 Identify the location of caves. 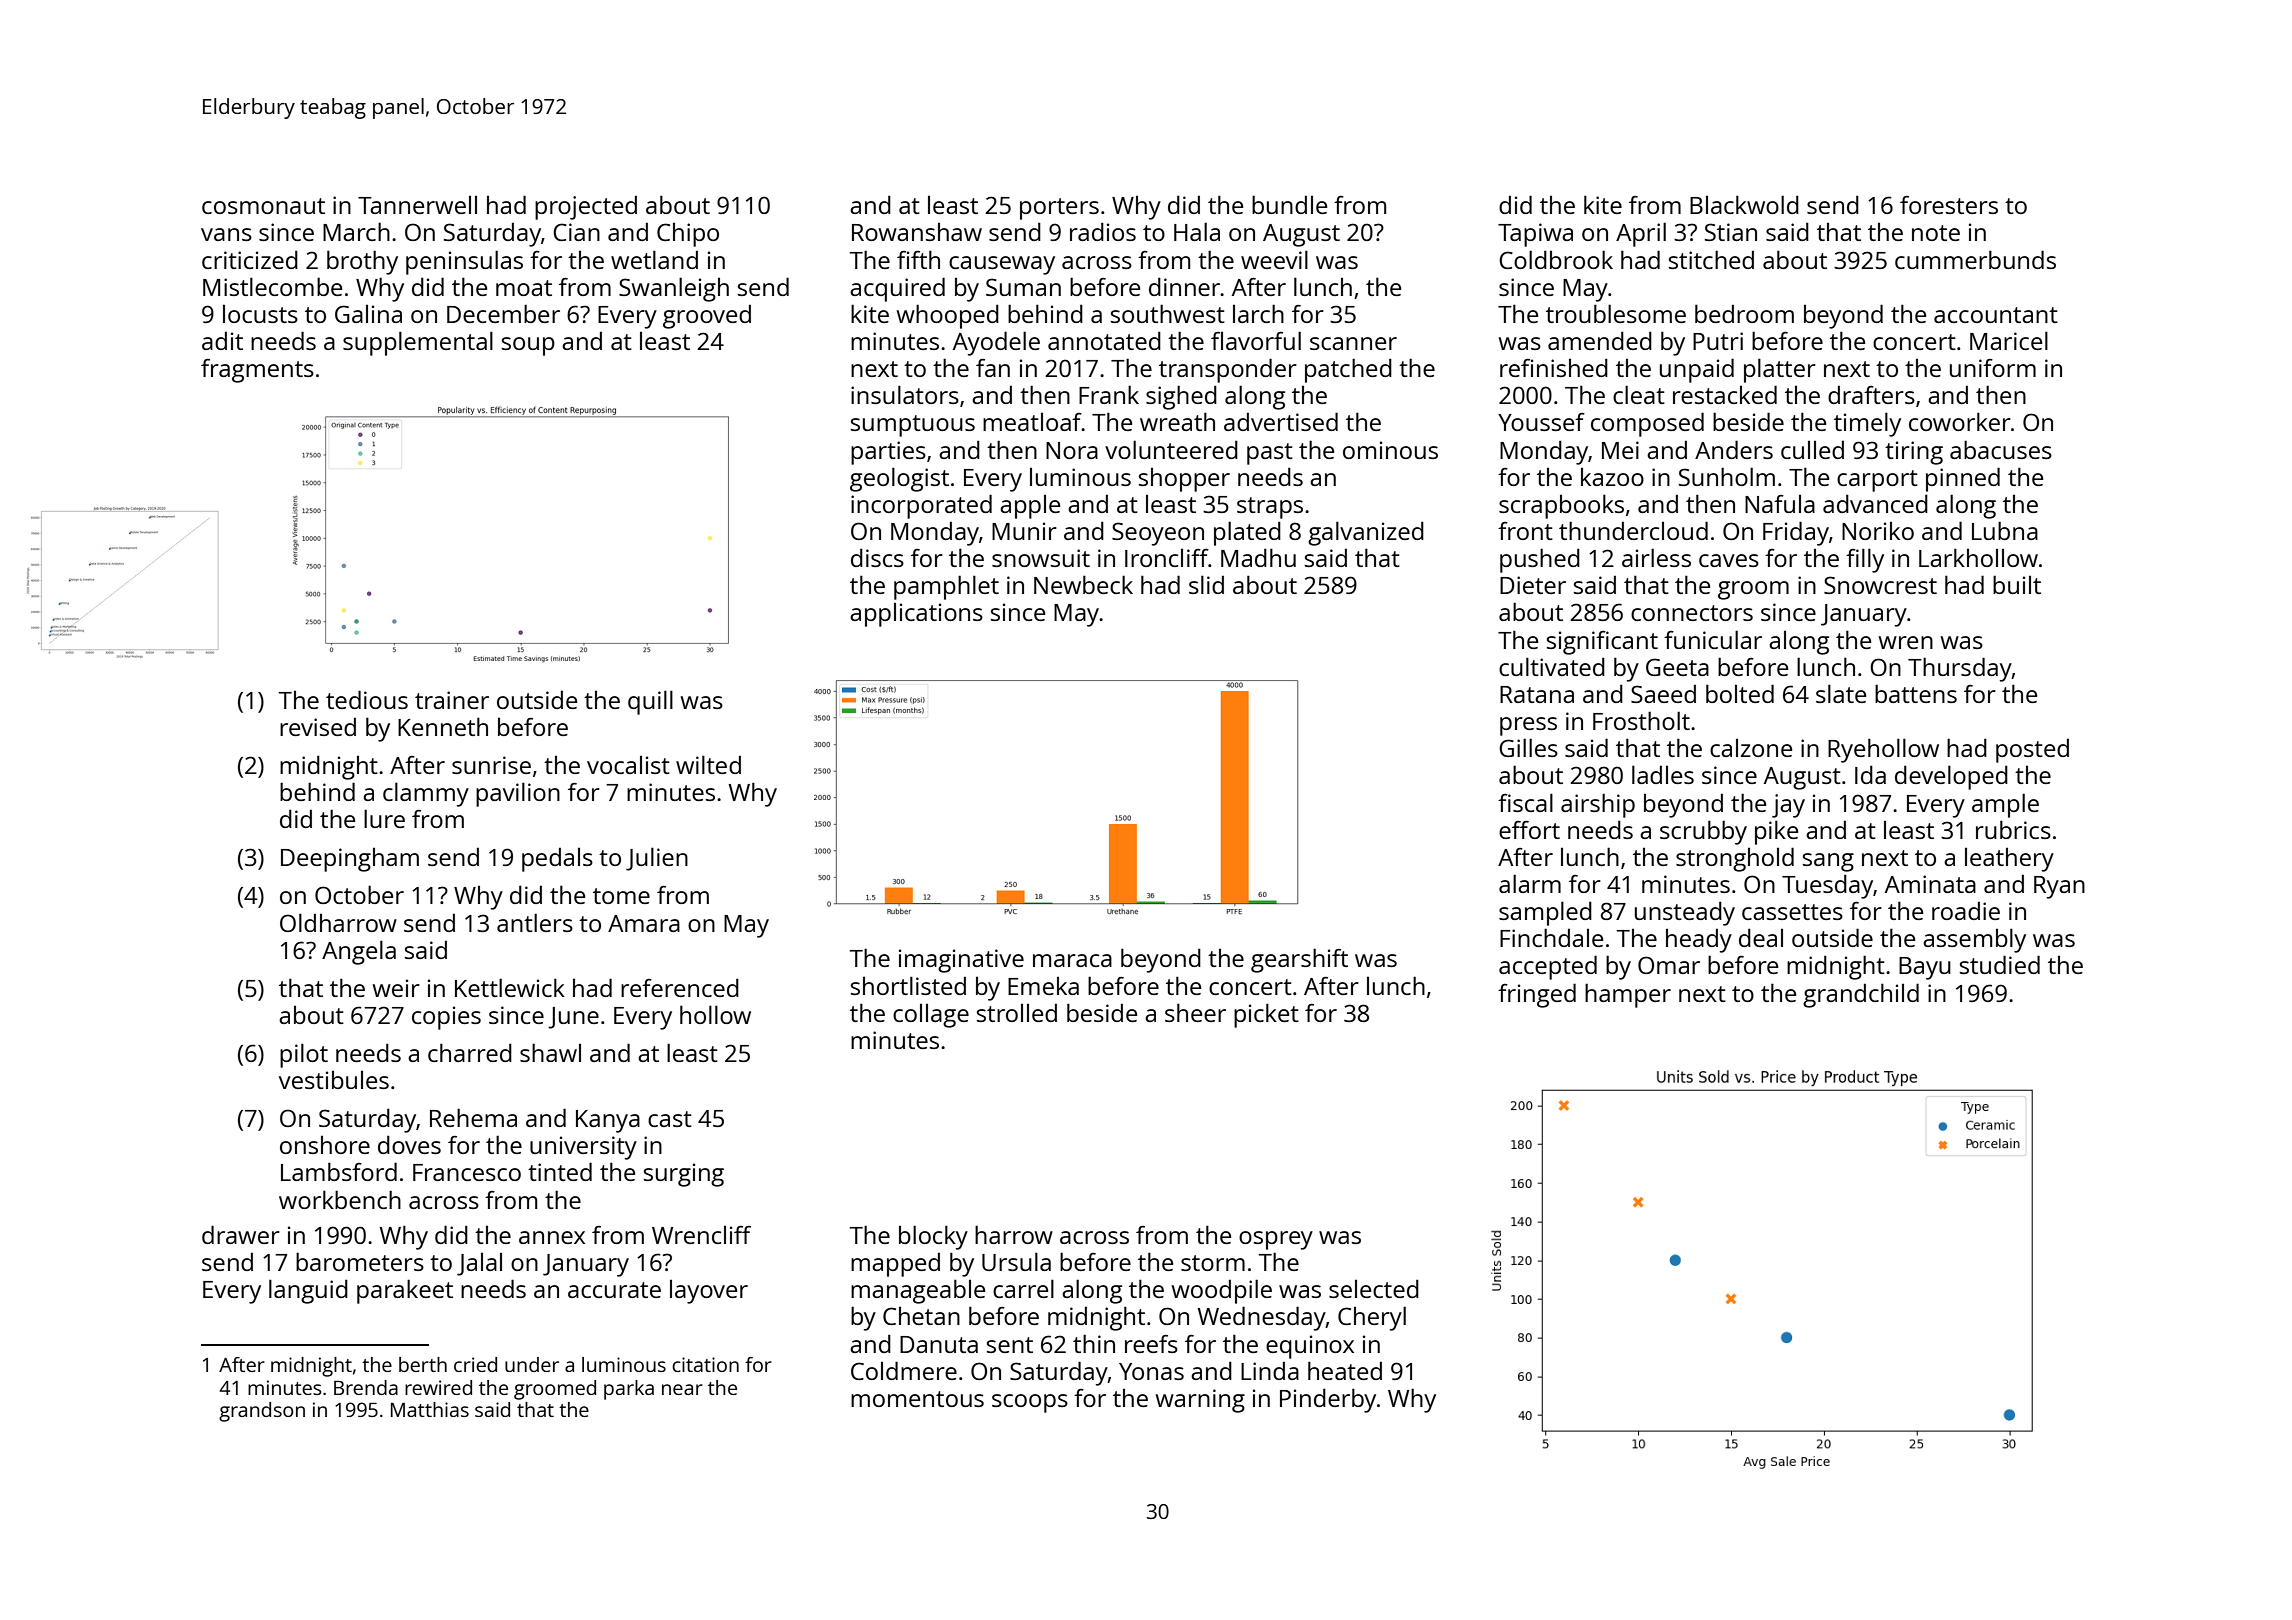
(1729, 560).
